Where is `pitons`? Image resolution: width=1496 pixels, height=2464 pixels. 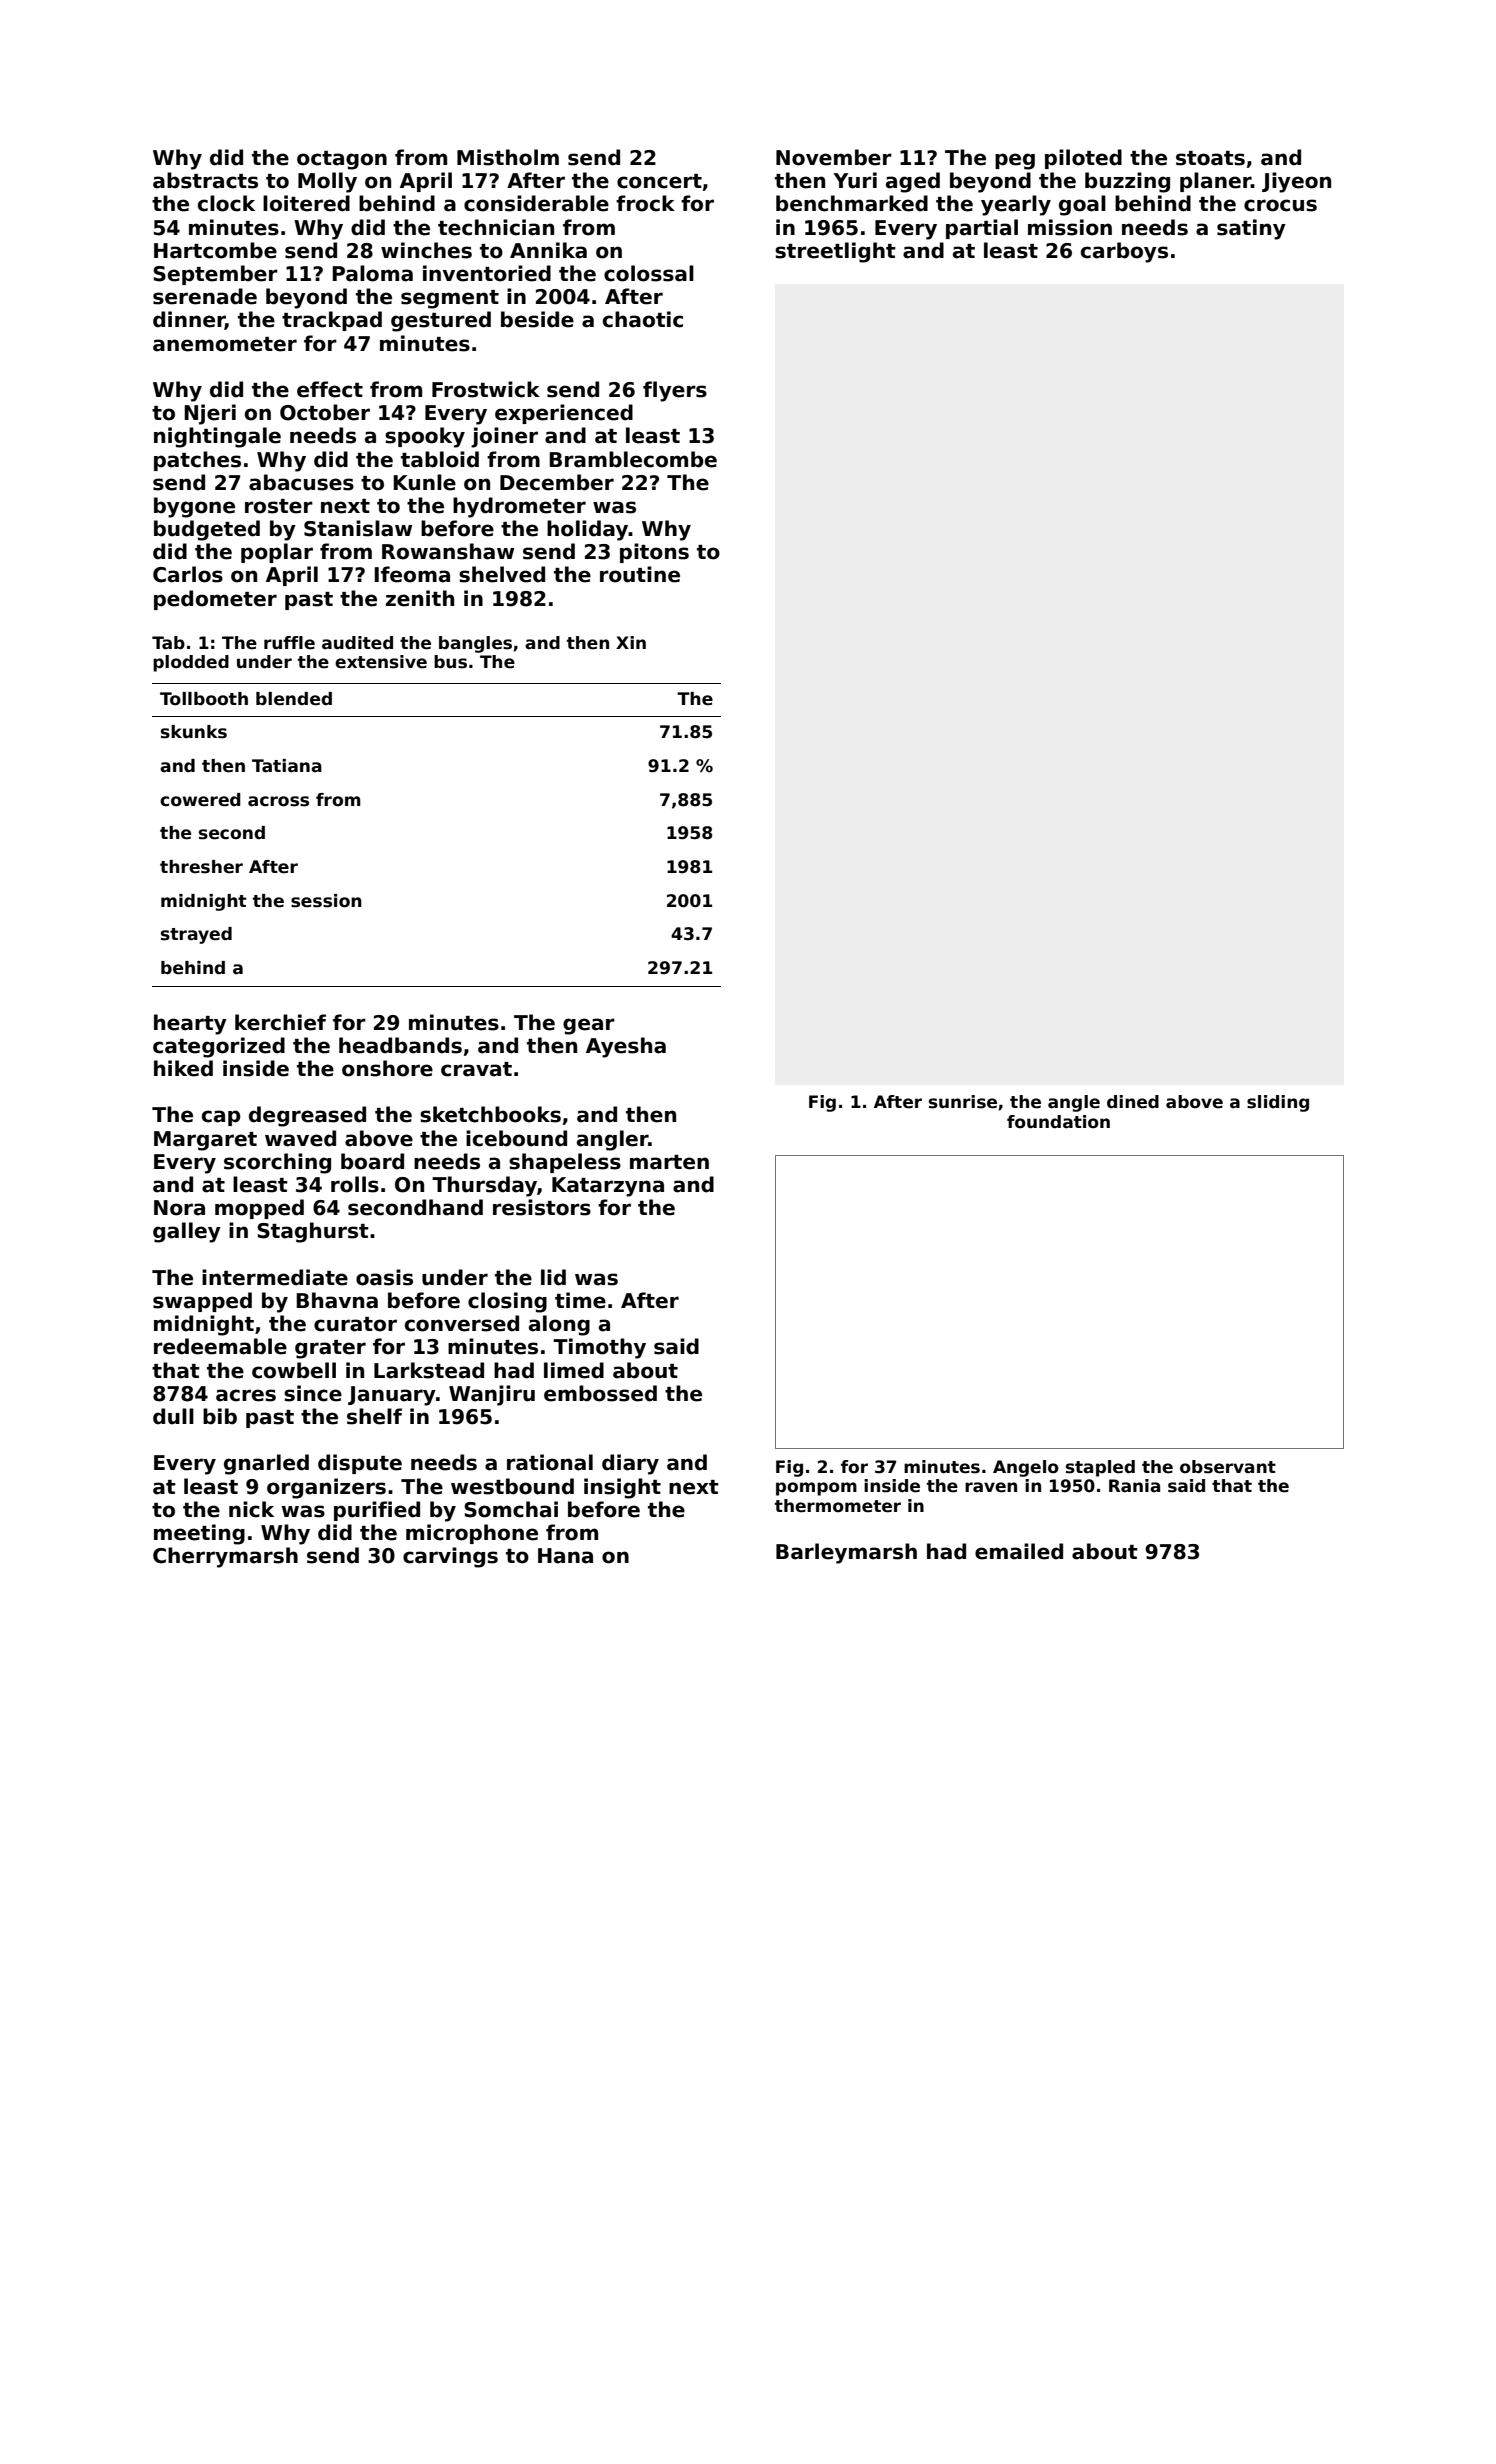 pitons is located at coordinates (654, 553).
